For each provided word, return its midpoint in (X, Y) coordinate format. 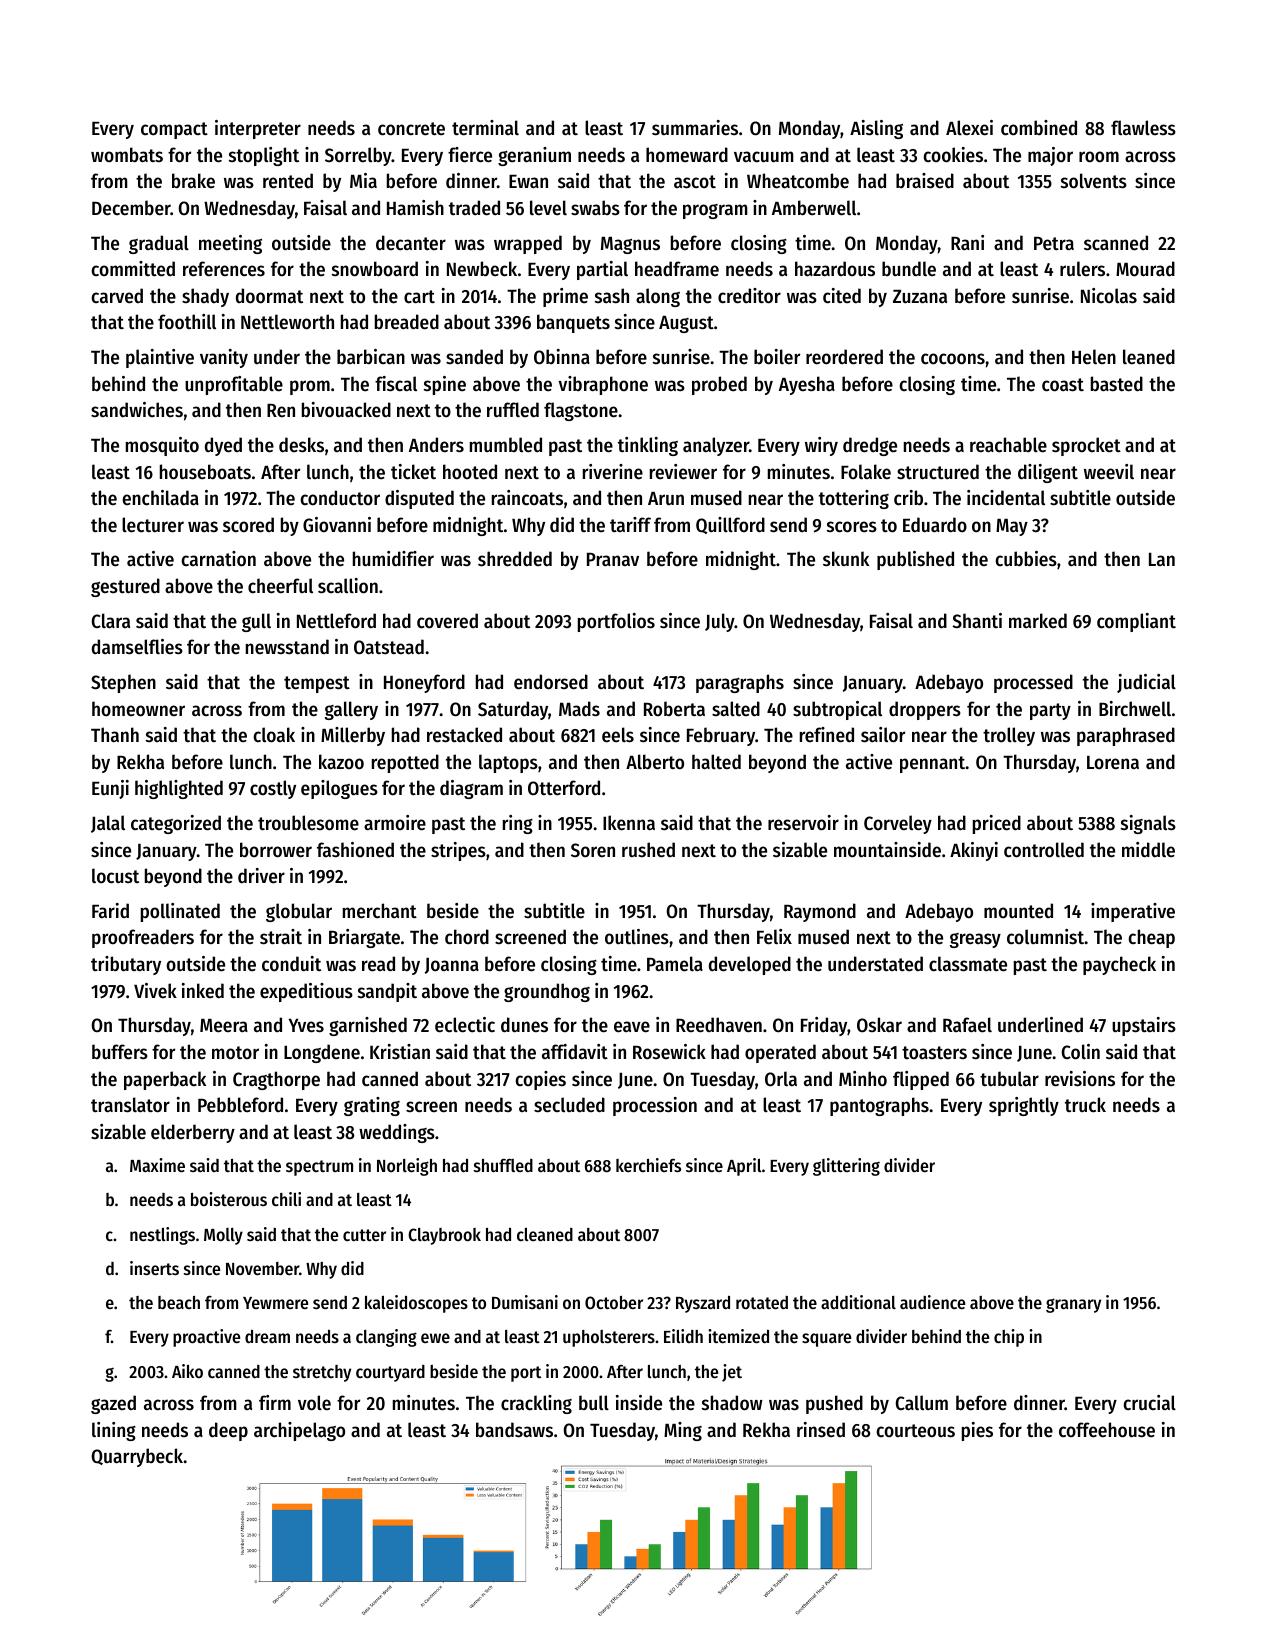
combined (1039, 128)
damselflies (137, 647)
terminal (485, 128)
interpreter (258, 129)
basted (1117, 384)
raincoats (527, 498)
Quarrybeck (137, 1457)
